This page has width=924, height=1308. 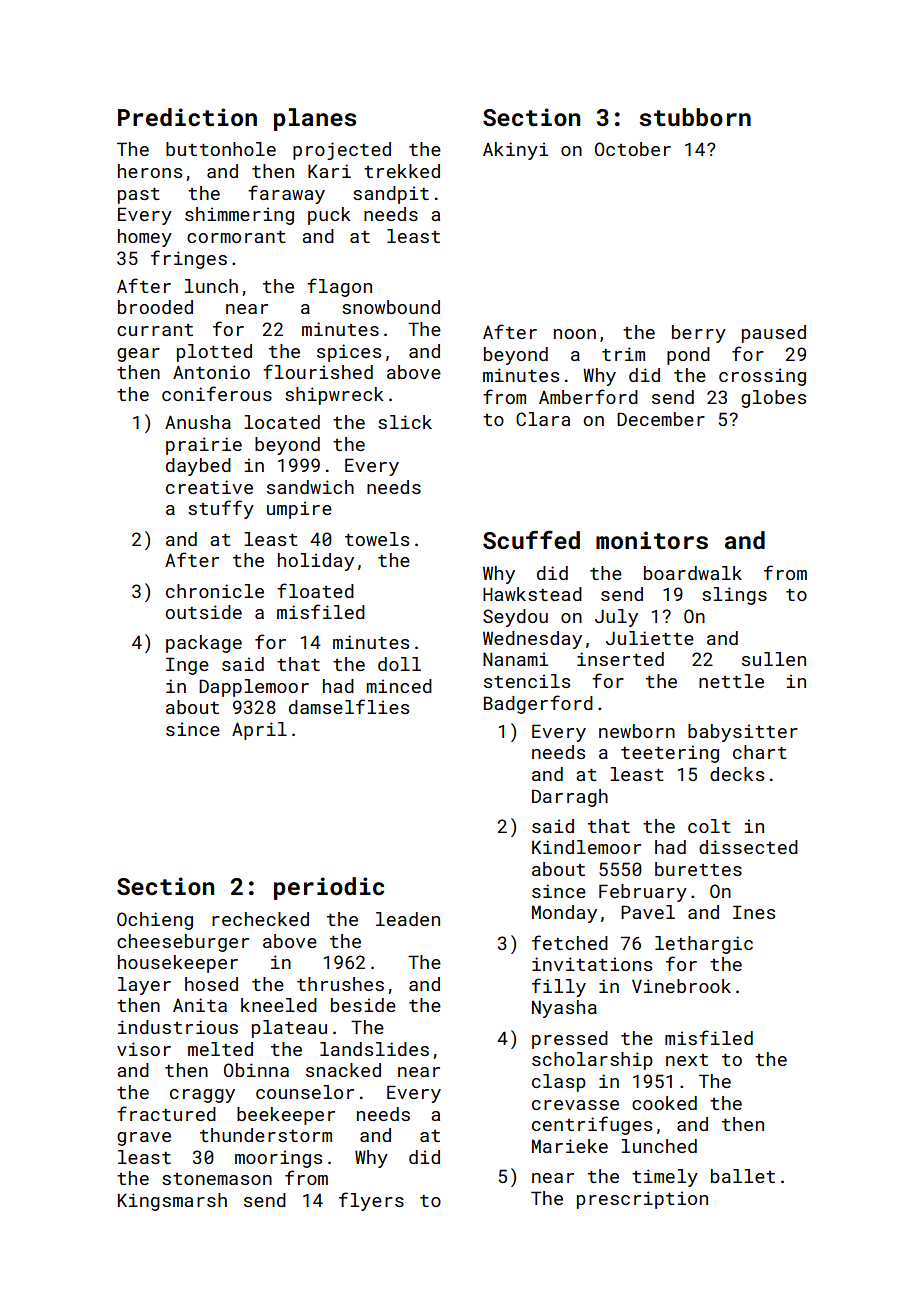 I want to click on Amberford, so click(x=588, y=396).
